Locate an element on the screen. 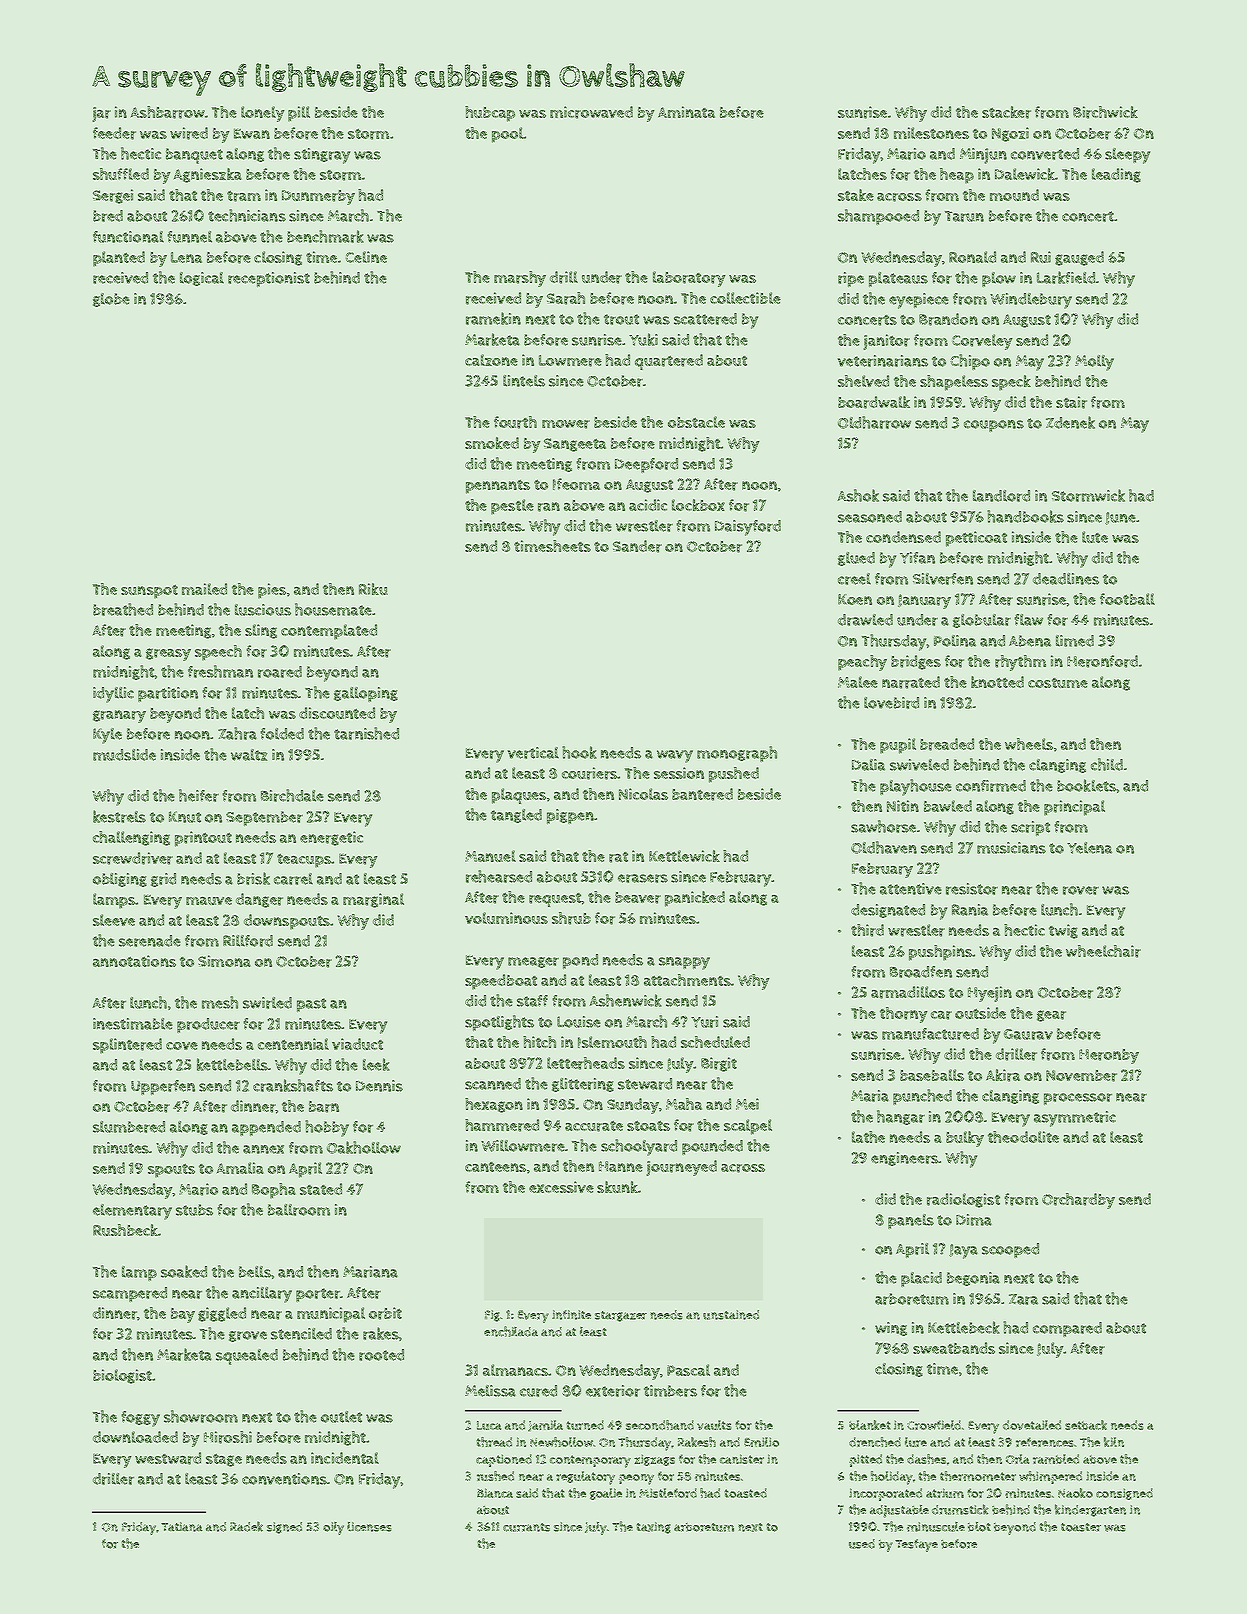  Amalia is located at coordinates (240, 1168).
